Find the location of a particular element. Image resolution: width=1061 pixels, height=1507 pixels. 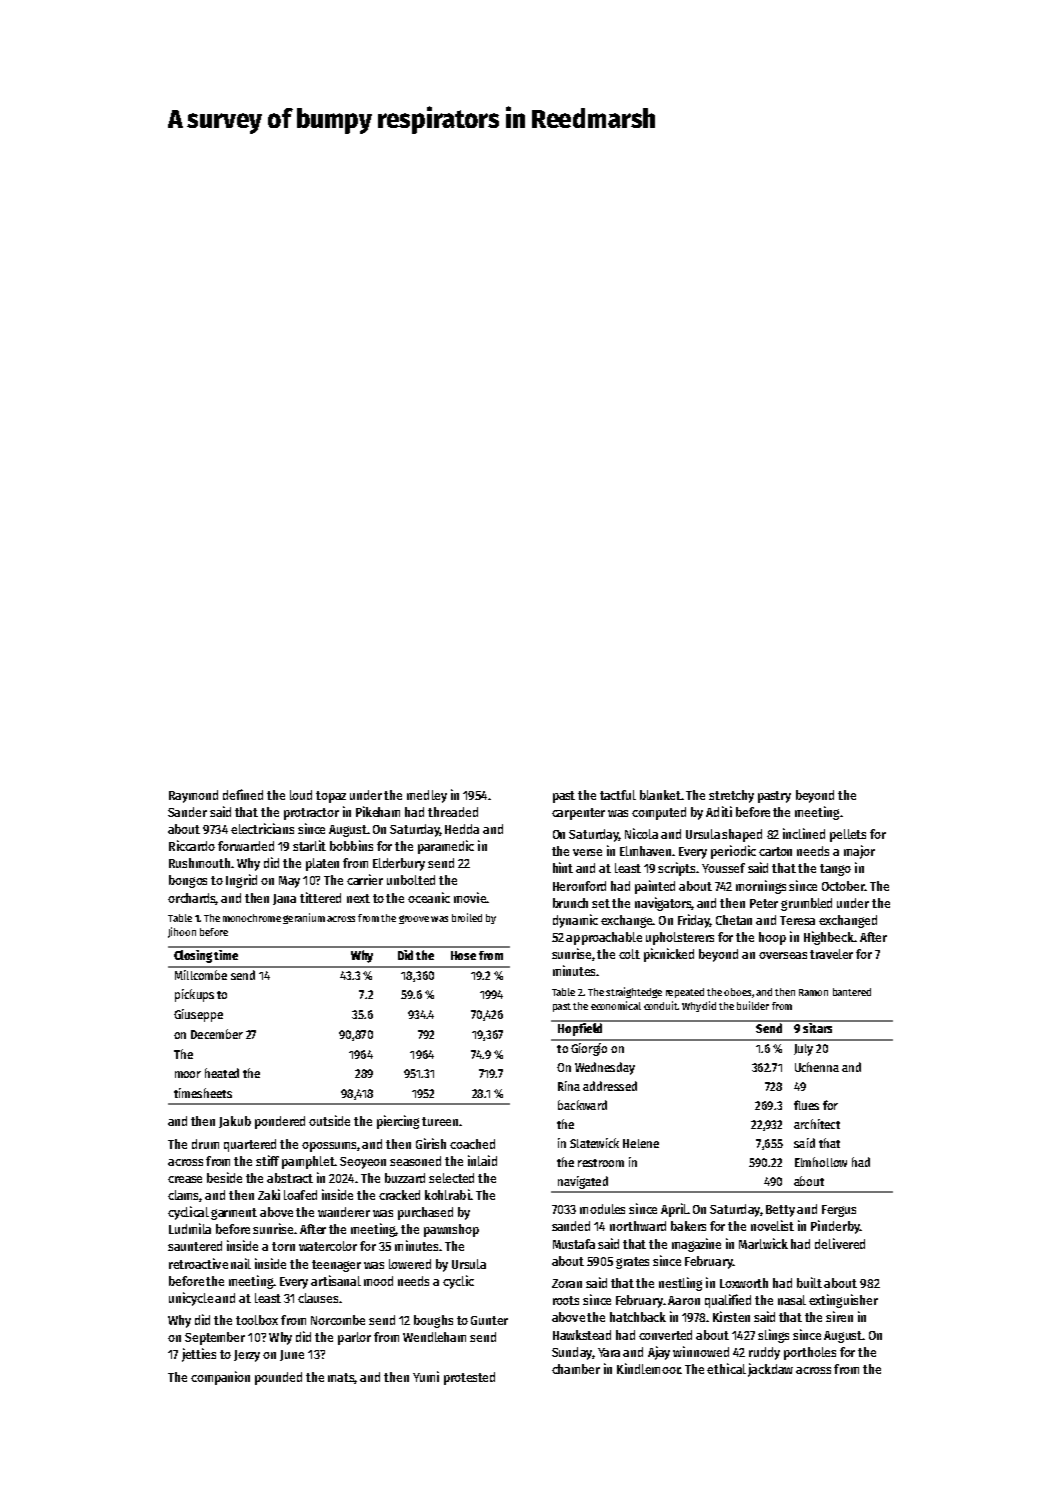

blanket is located at coordinates (660, 795).
